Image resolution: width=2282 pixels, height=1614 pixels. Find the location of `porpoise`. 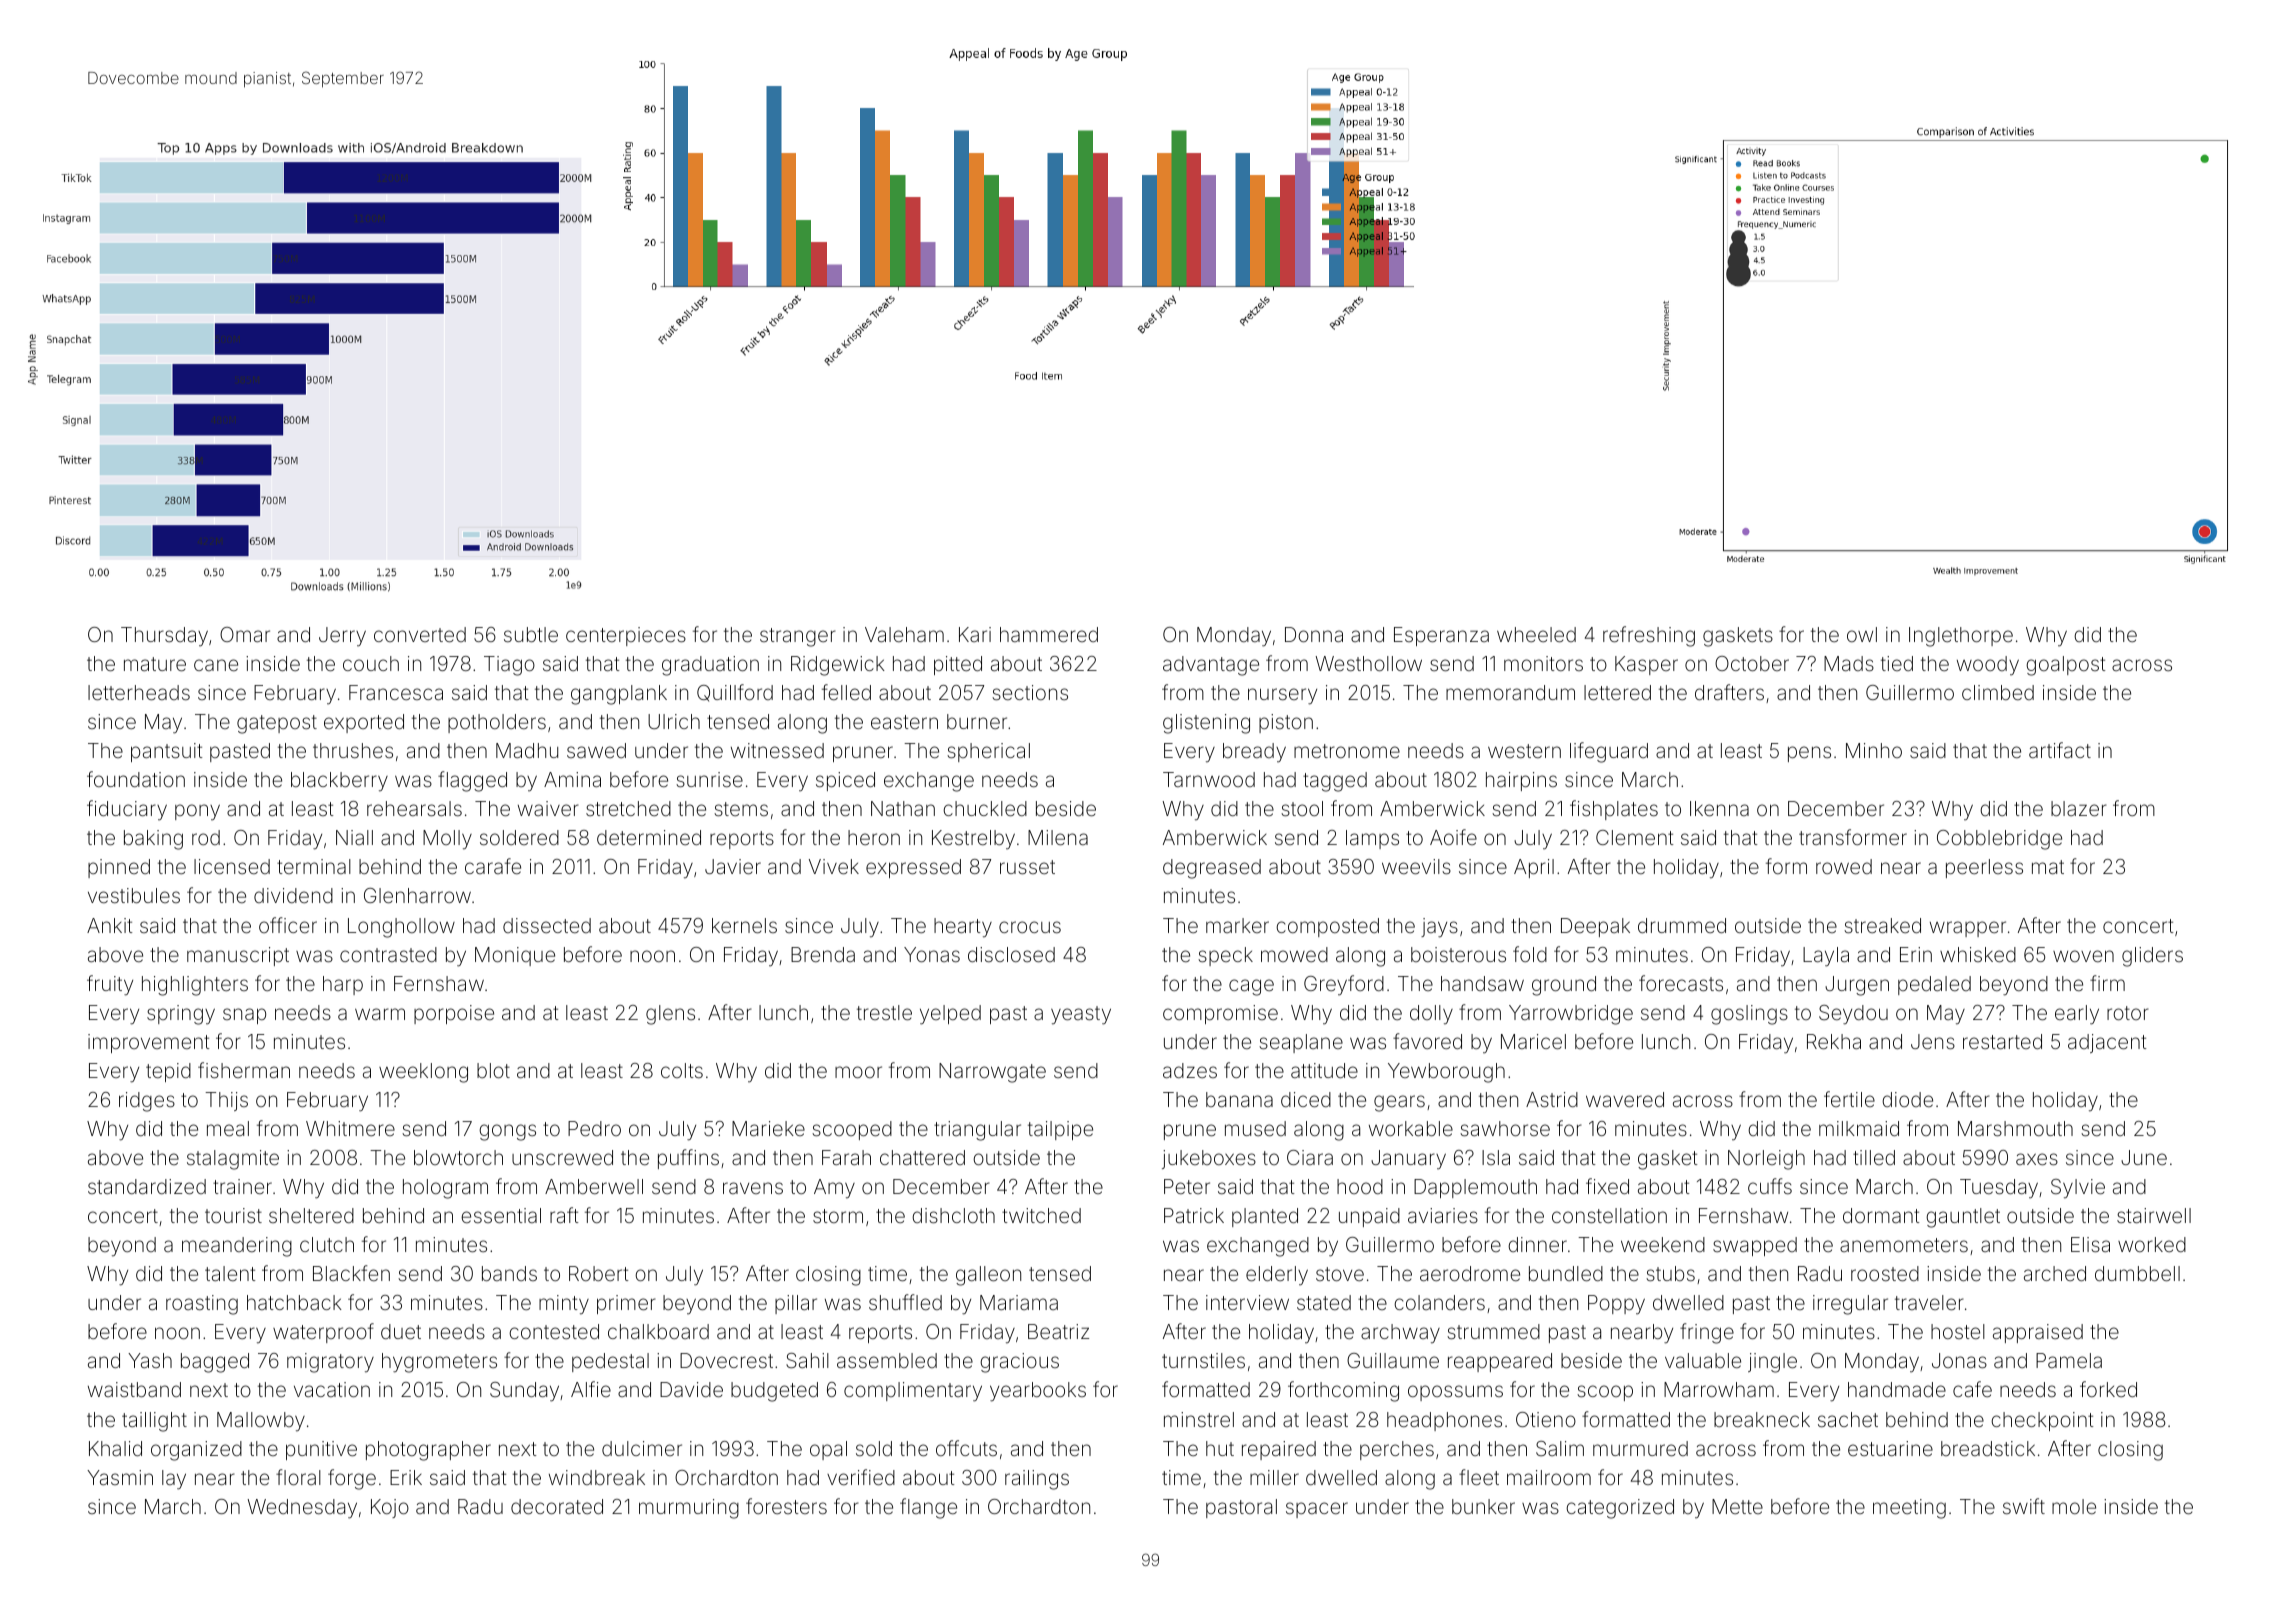

porpoise is located at coordinates (454, 1014).
